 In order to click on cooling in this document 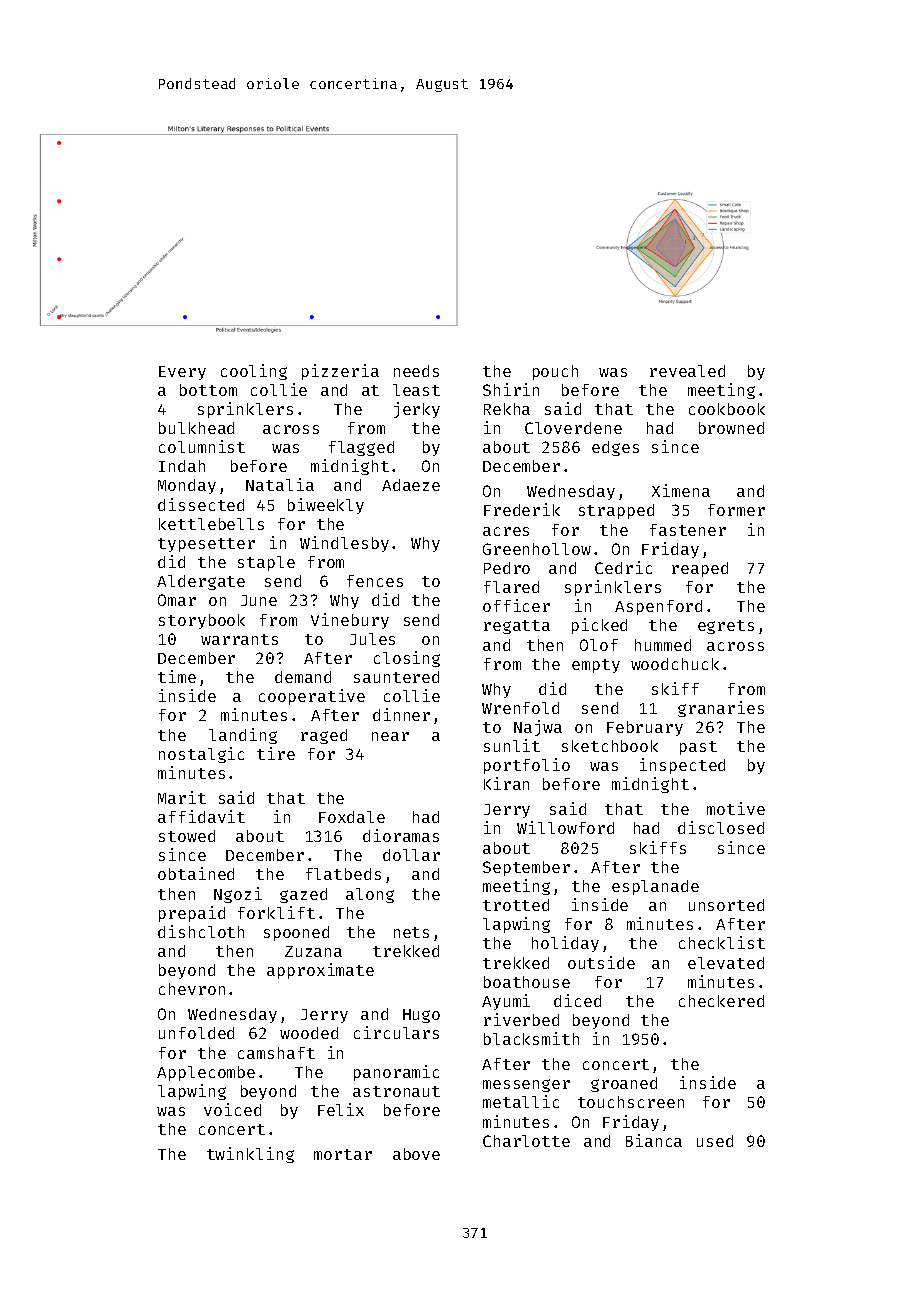, I will do `click(254, 372)`.
